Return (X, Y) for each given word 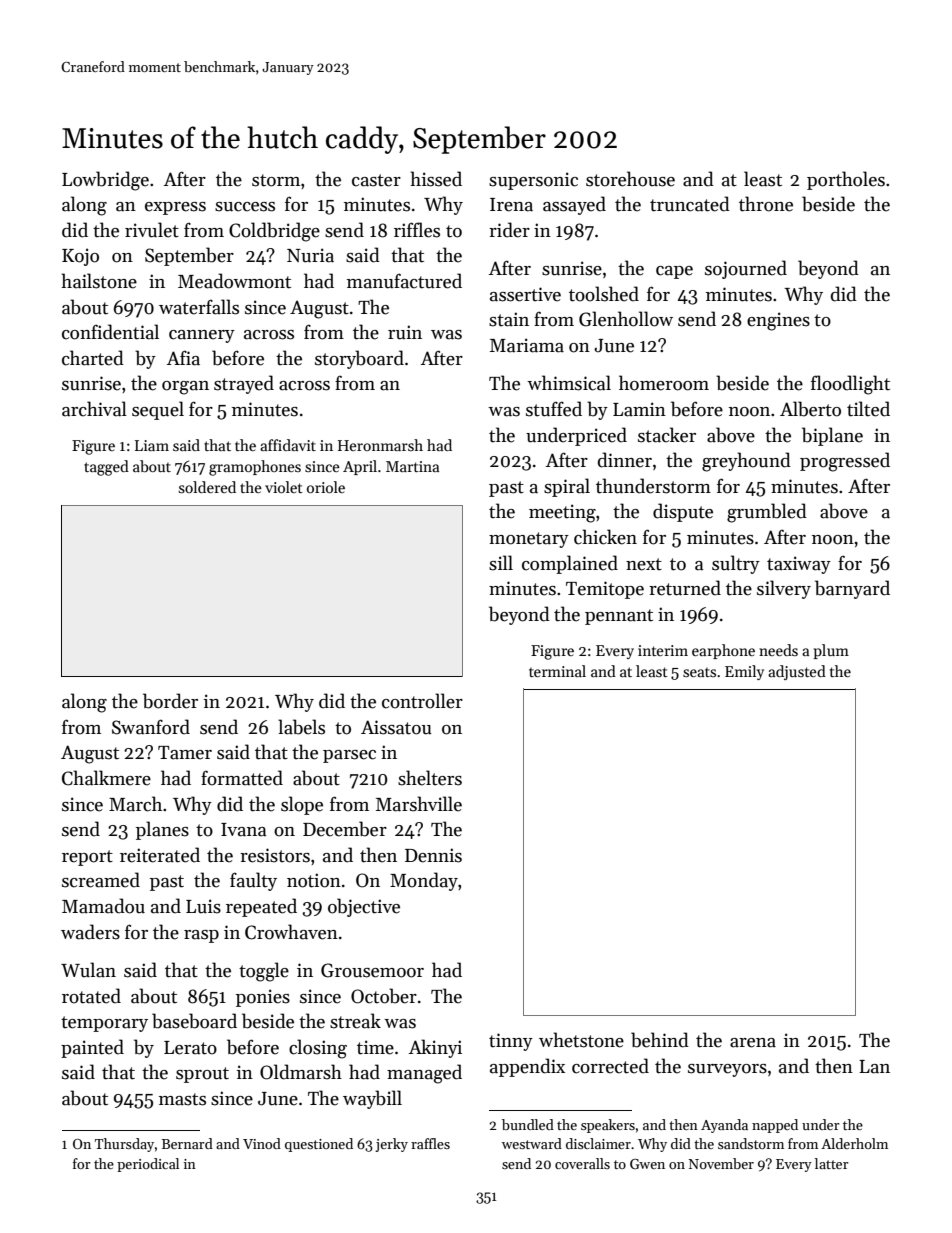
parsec (349, 756)
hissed (436, 179)
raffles (430, 1143)
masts (182, 1099)
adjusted (797, 672)
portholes (846, 180)
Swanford (151, 727)
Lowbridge (105, 181)
